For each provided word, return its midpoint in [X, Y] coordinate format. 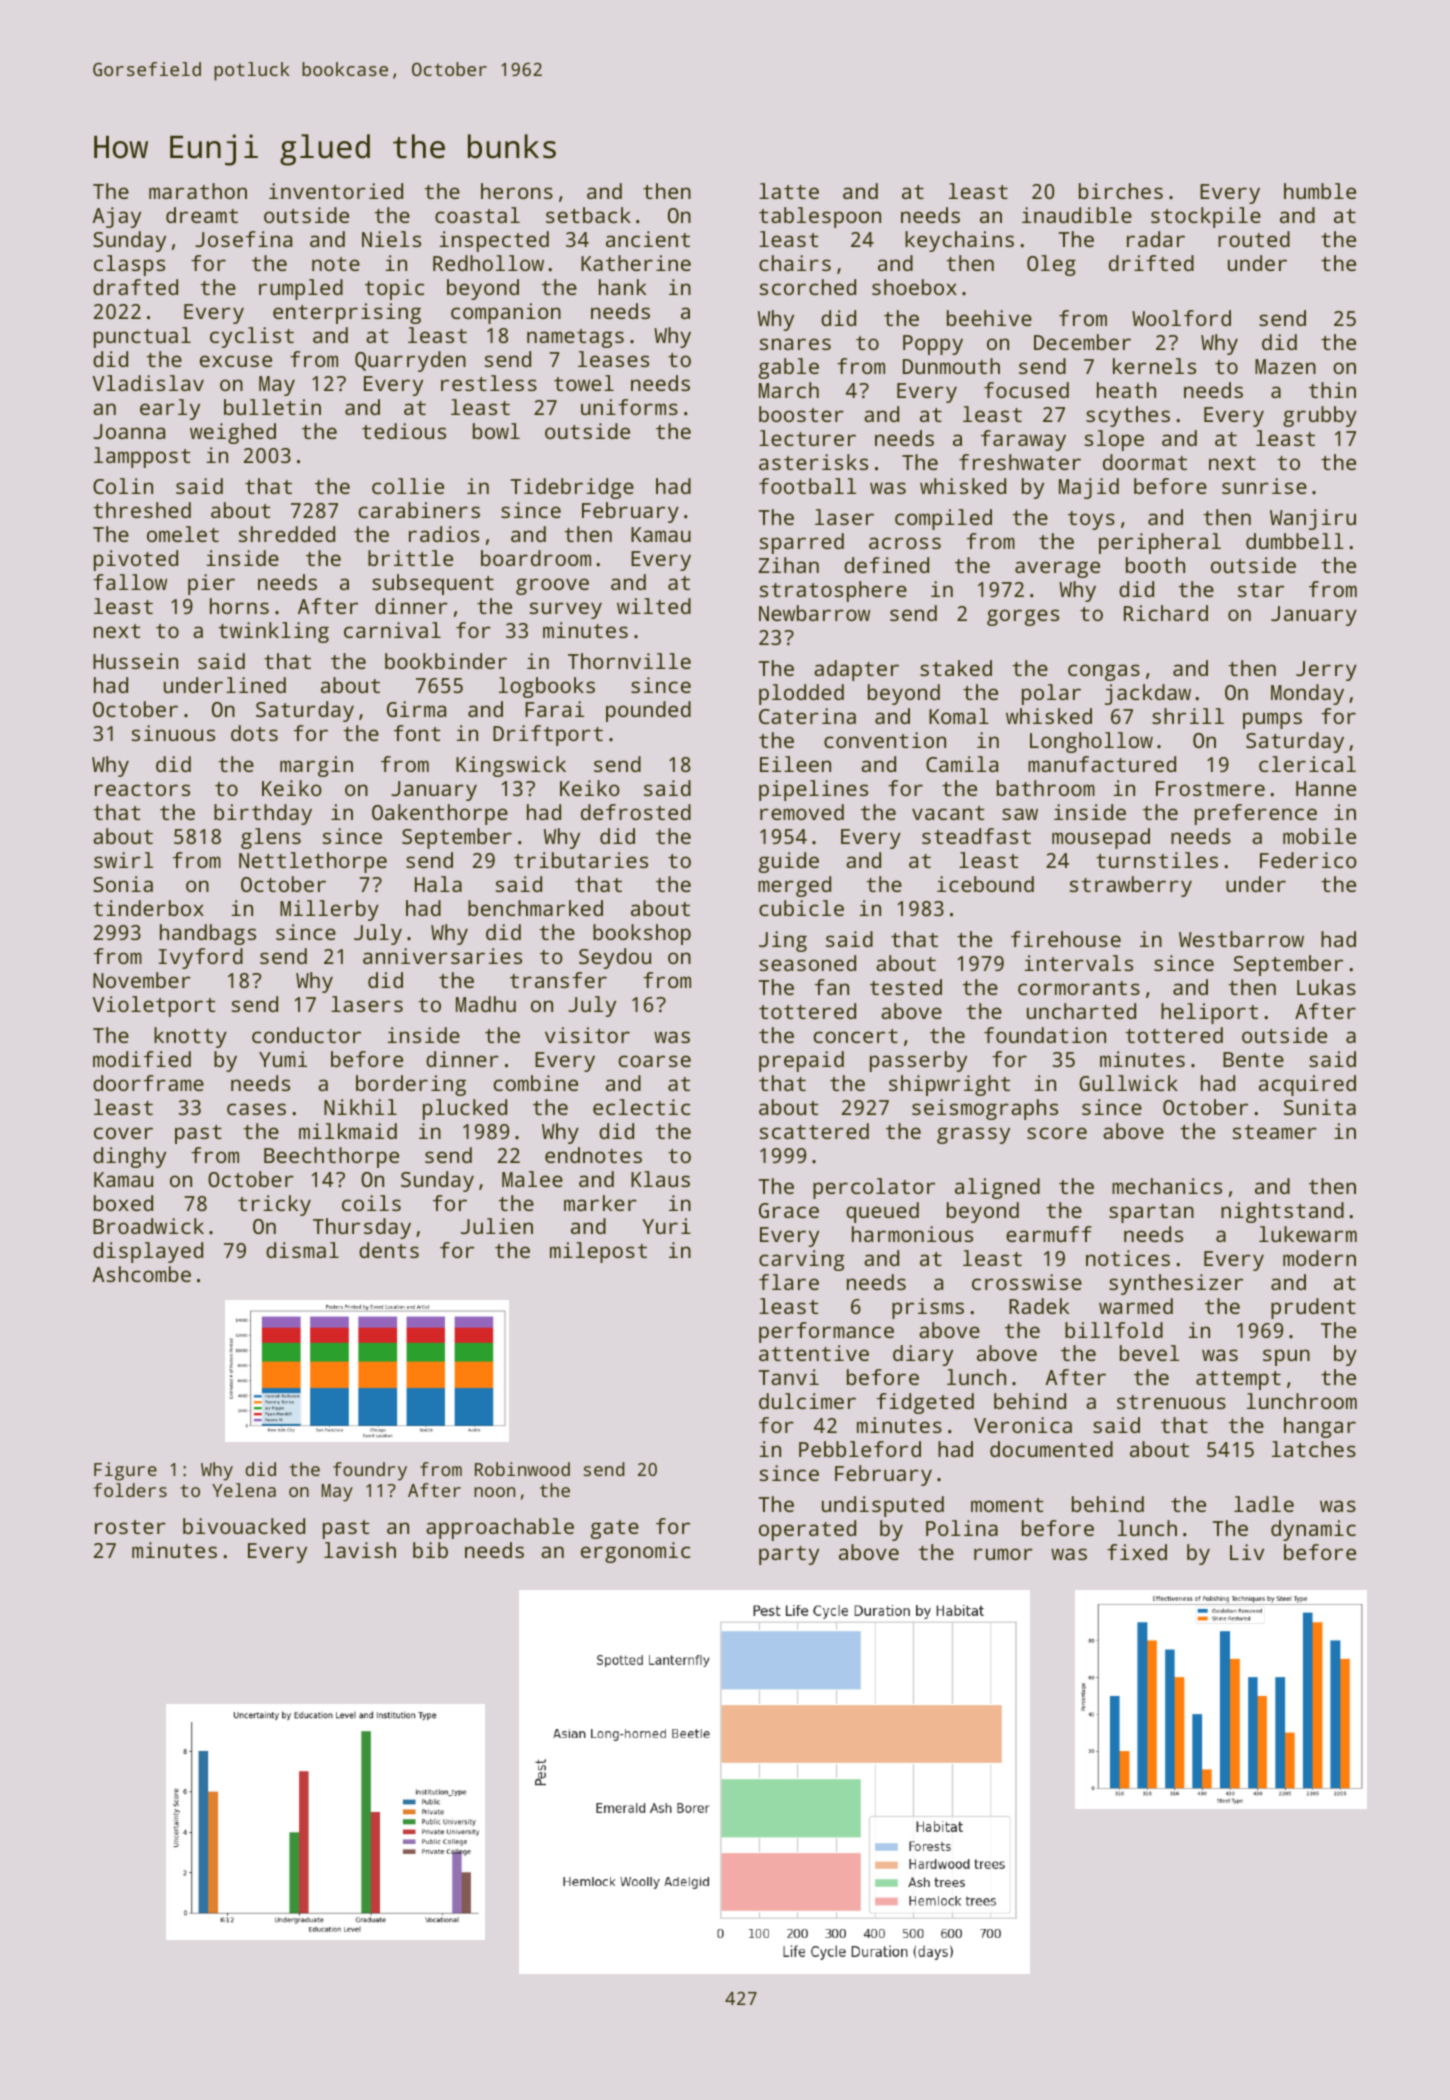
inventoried [336, 191]
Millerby [329, 910]
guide [789, 862]
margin [316, 766]
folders [130, 1490]
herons [517, 191]
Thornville [629, 661]
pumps [1272, 720]
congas [1104, 672]
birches [1121, 191]
